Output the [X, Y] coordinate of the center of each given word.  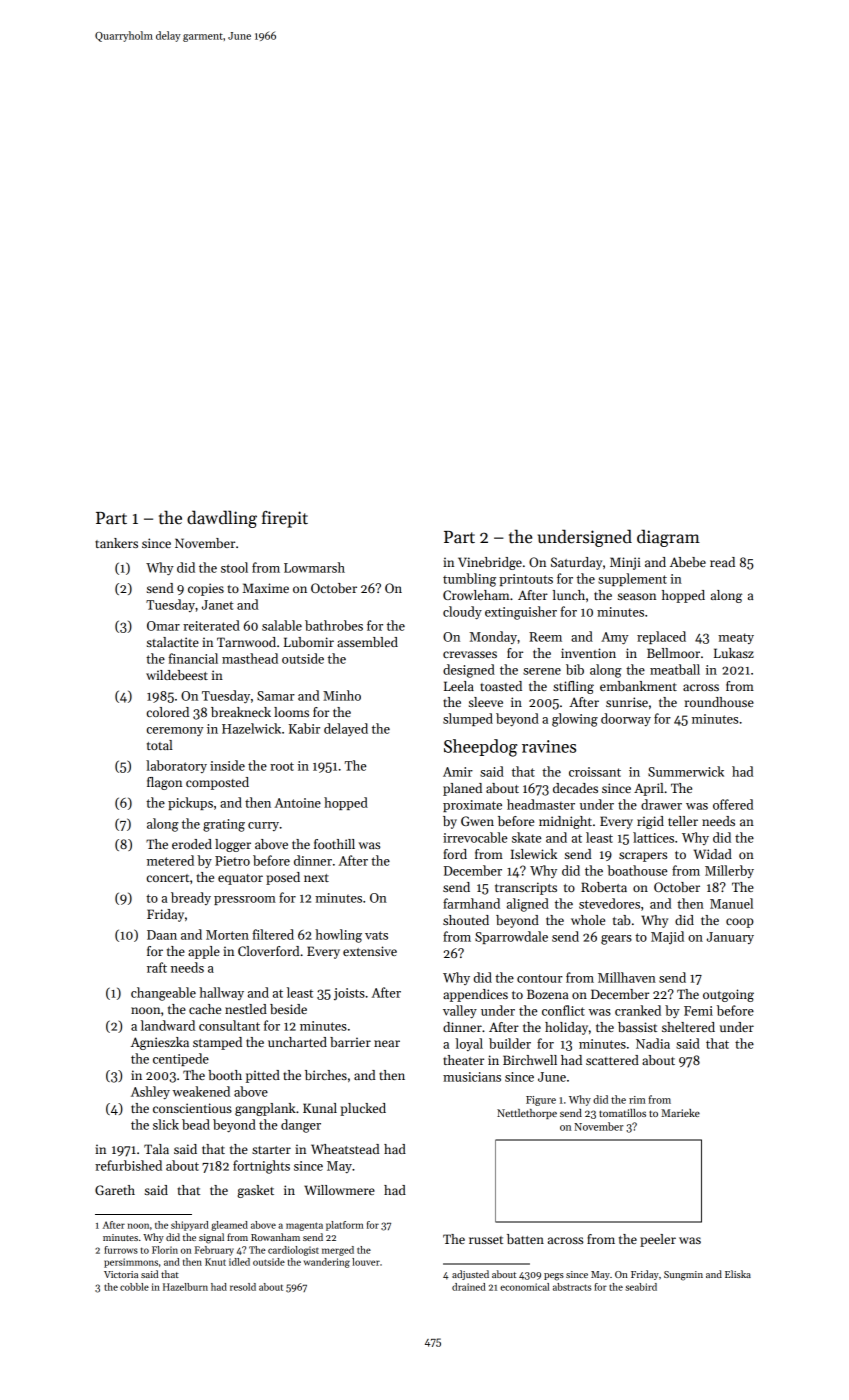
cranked [638, 1010]
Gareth [115, 1190]
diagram [668, 538]
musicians [472, 1077]
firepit [285, 519]
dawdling [222, 519]
